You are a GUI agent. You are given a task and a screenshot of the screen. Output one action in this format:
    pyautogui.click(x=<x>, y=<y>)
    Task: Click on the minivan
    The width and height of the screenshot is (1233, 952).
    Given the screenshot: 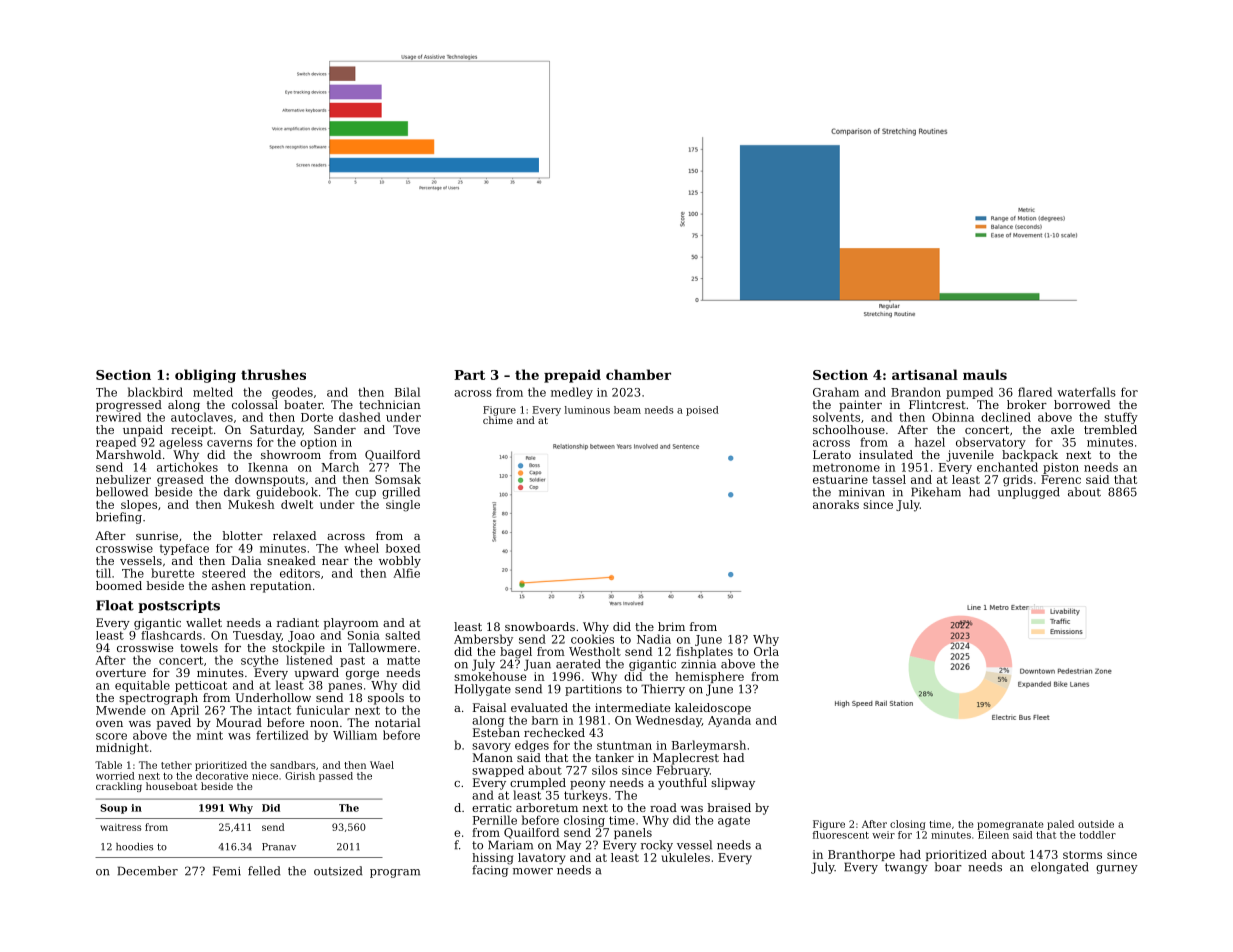 What is the action you would take?
    pyautogui.click(x=862, y=492)
